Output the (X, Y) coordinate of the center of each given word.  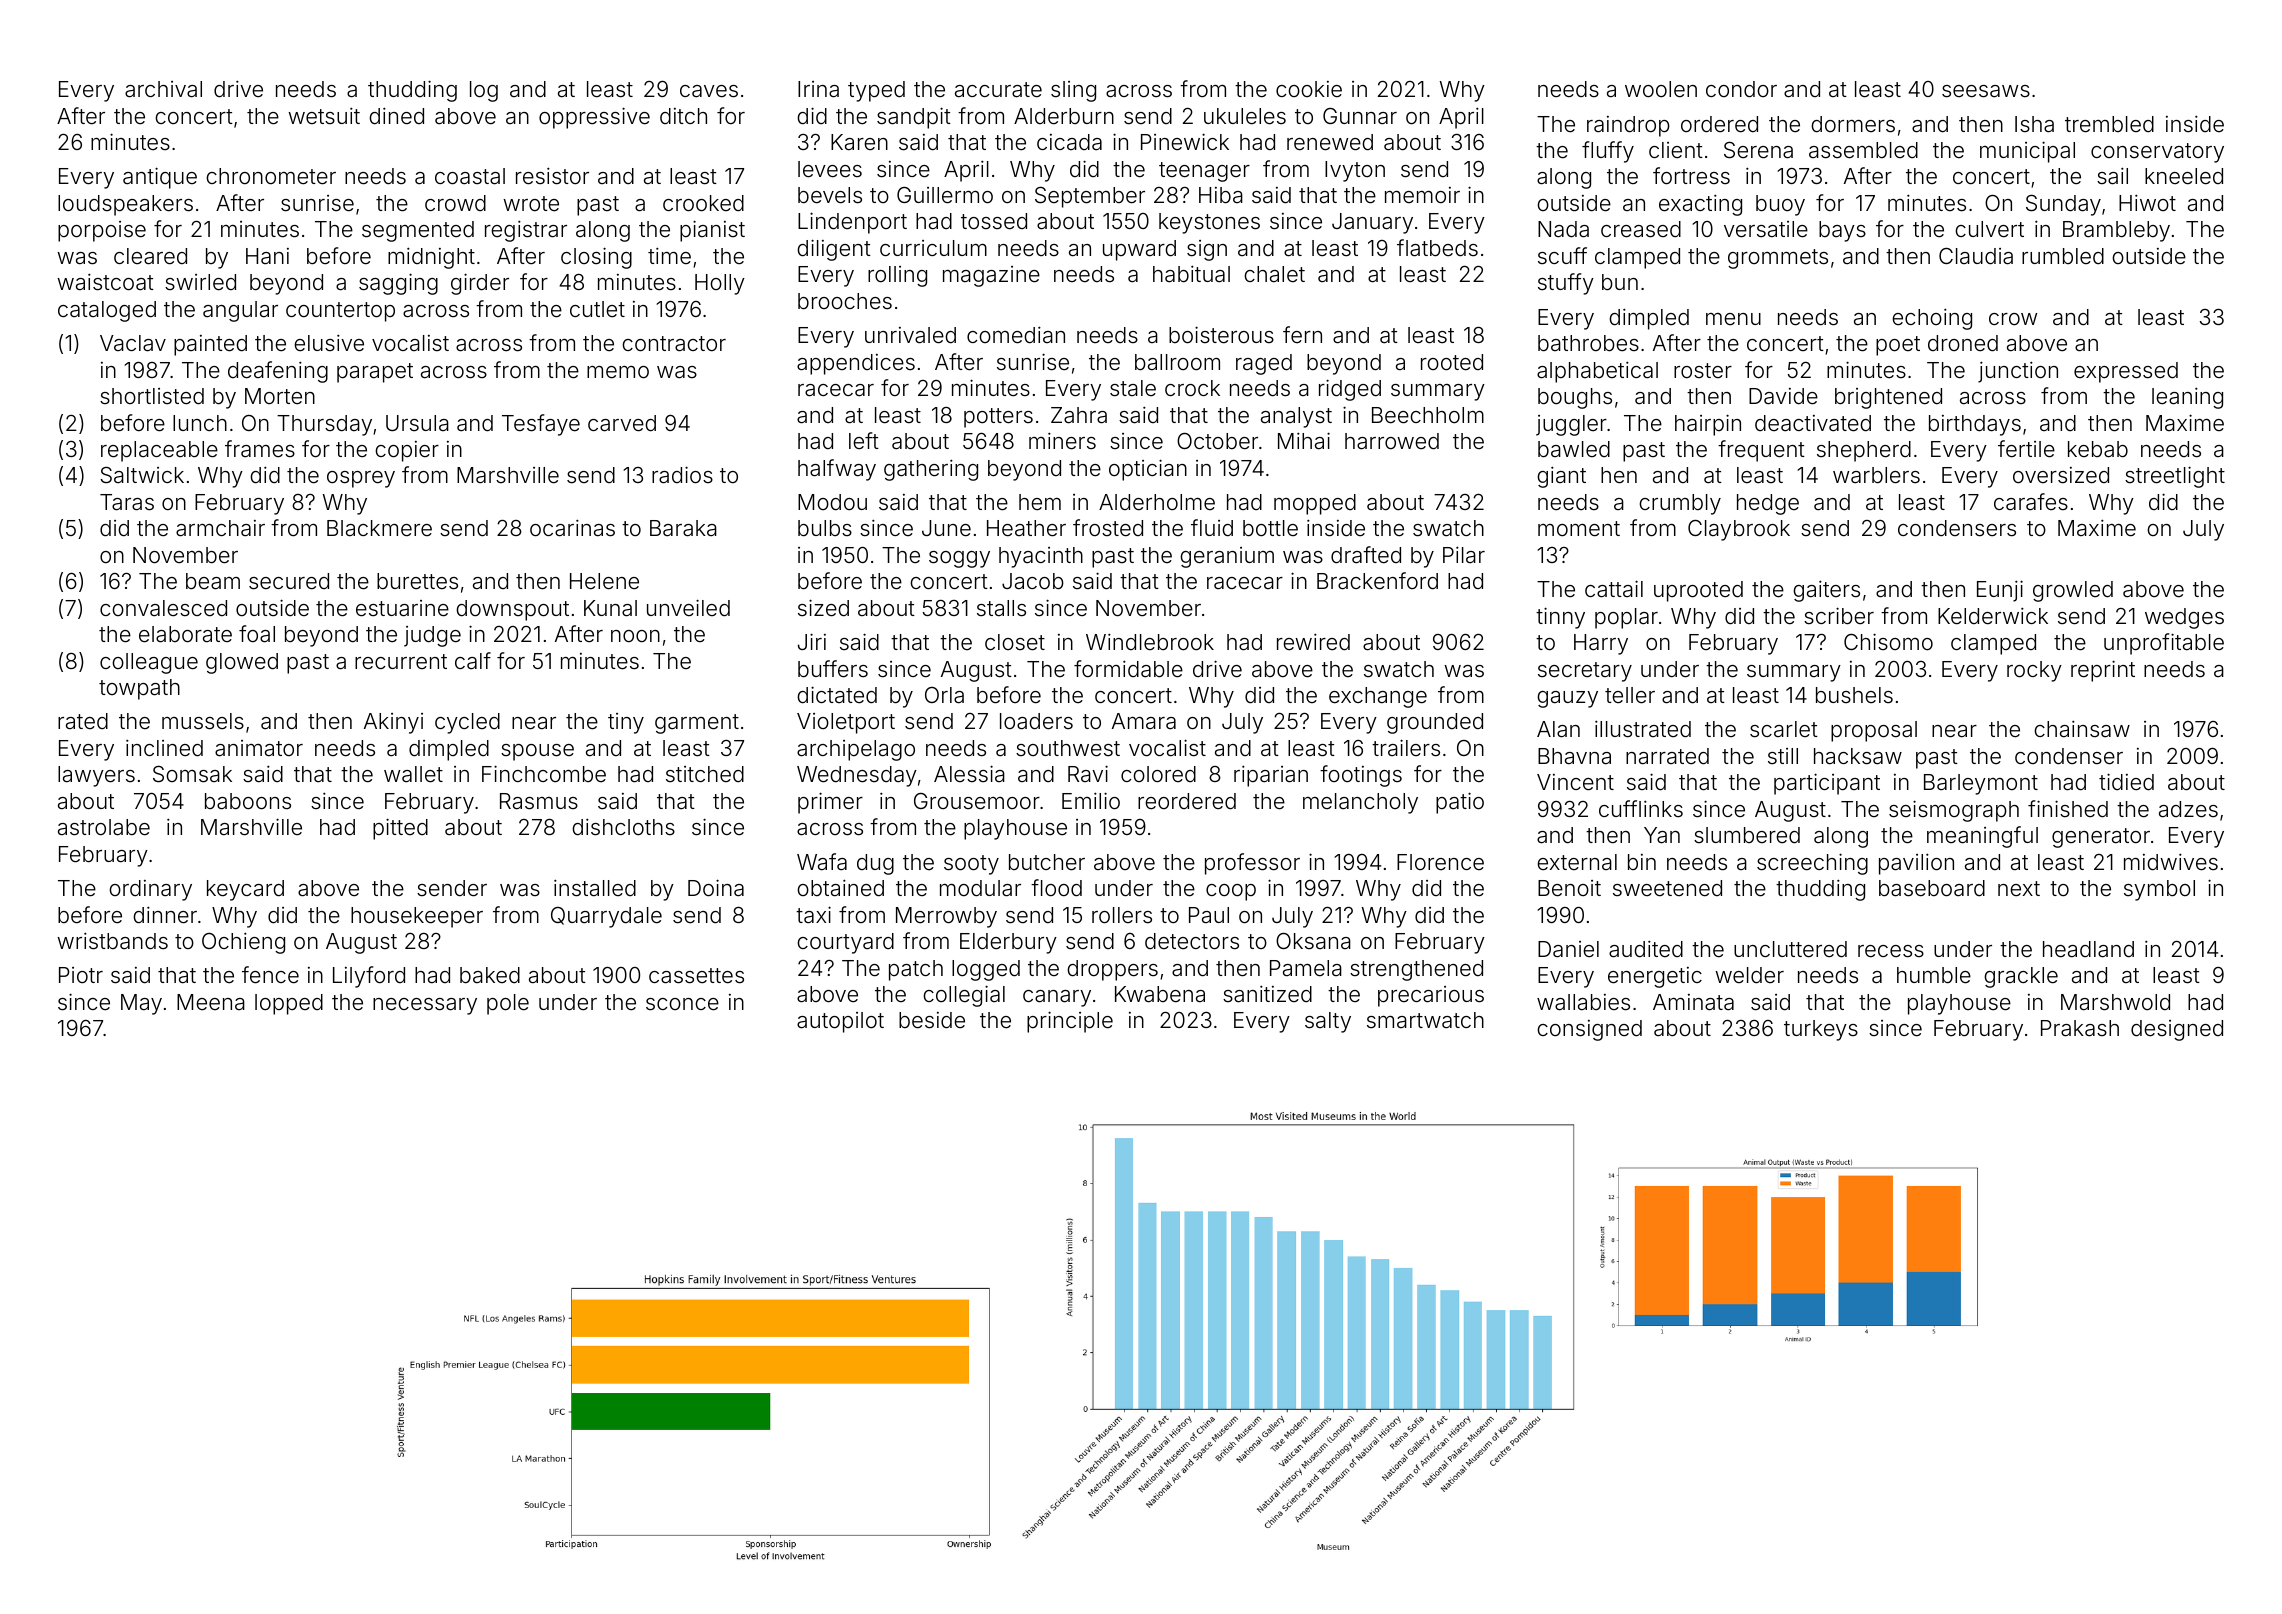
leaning (2187, 398)
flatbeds (1437, 248)
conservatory (2157, 153)
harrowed (1392, 441)
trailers (1406, 748)
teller (1630, 695)
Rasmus (539, 801)
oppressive (594, 118)
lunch (200, 423)
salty (1328, 1022)
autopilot (840, 1022)
